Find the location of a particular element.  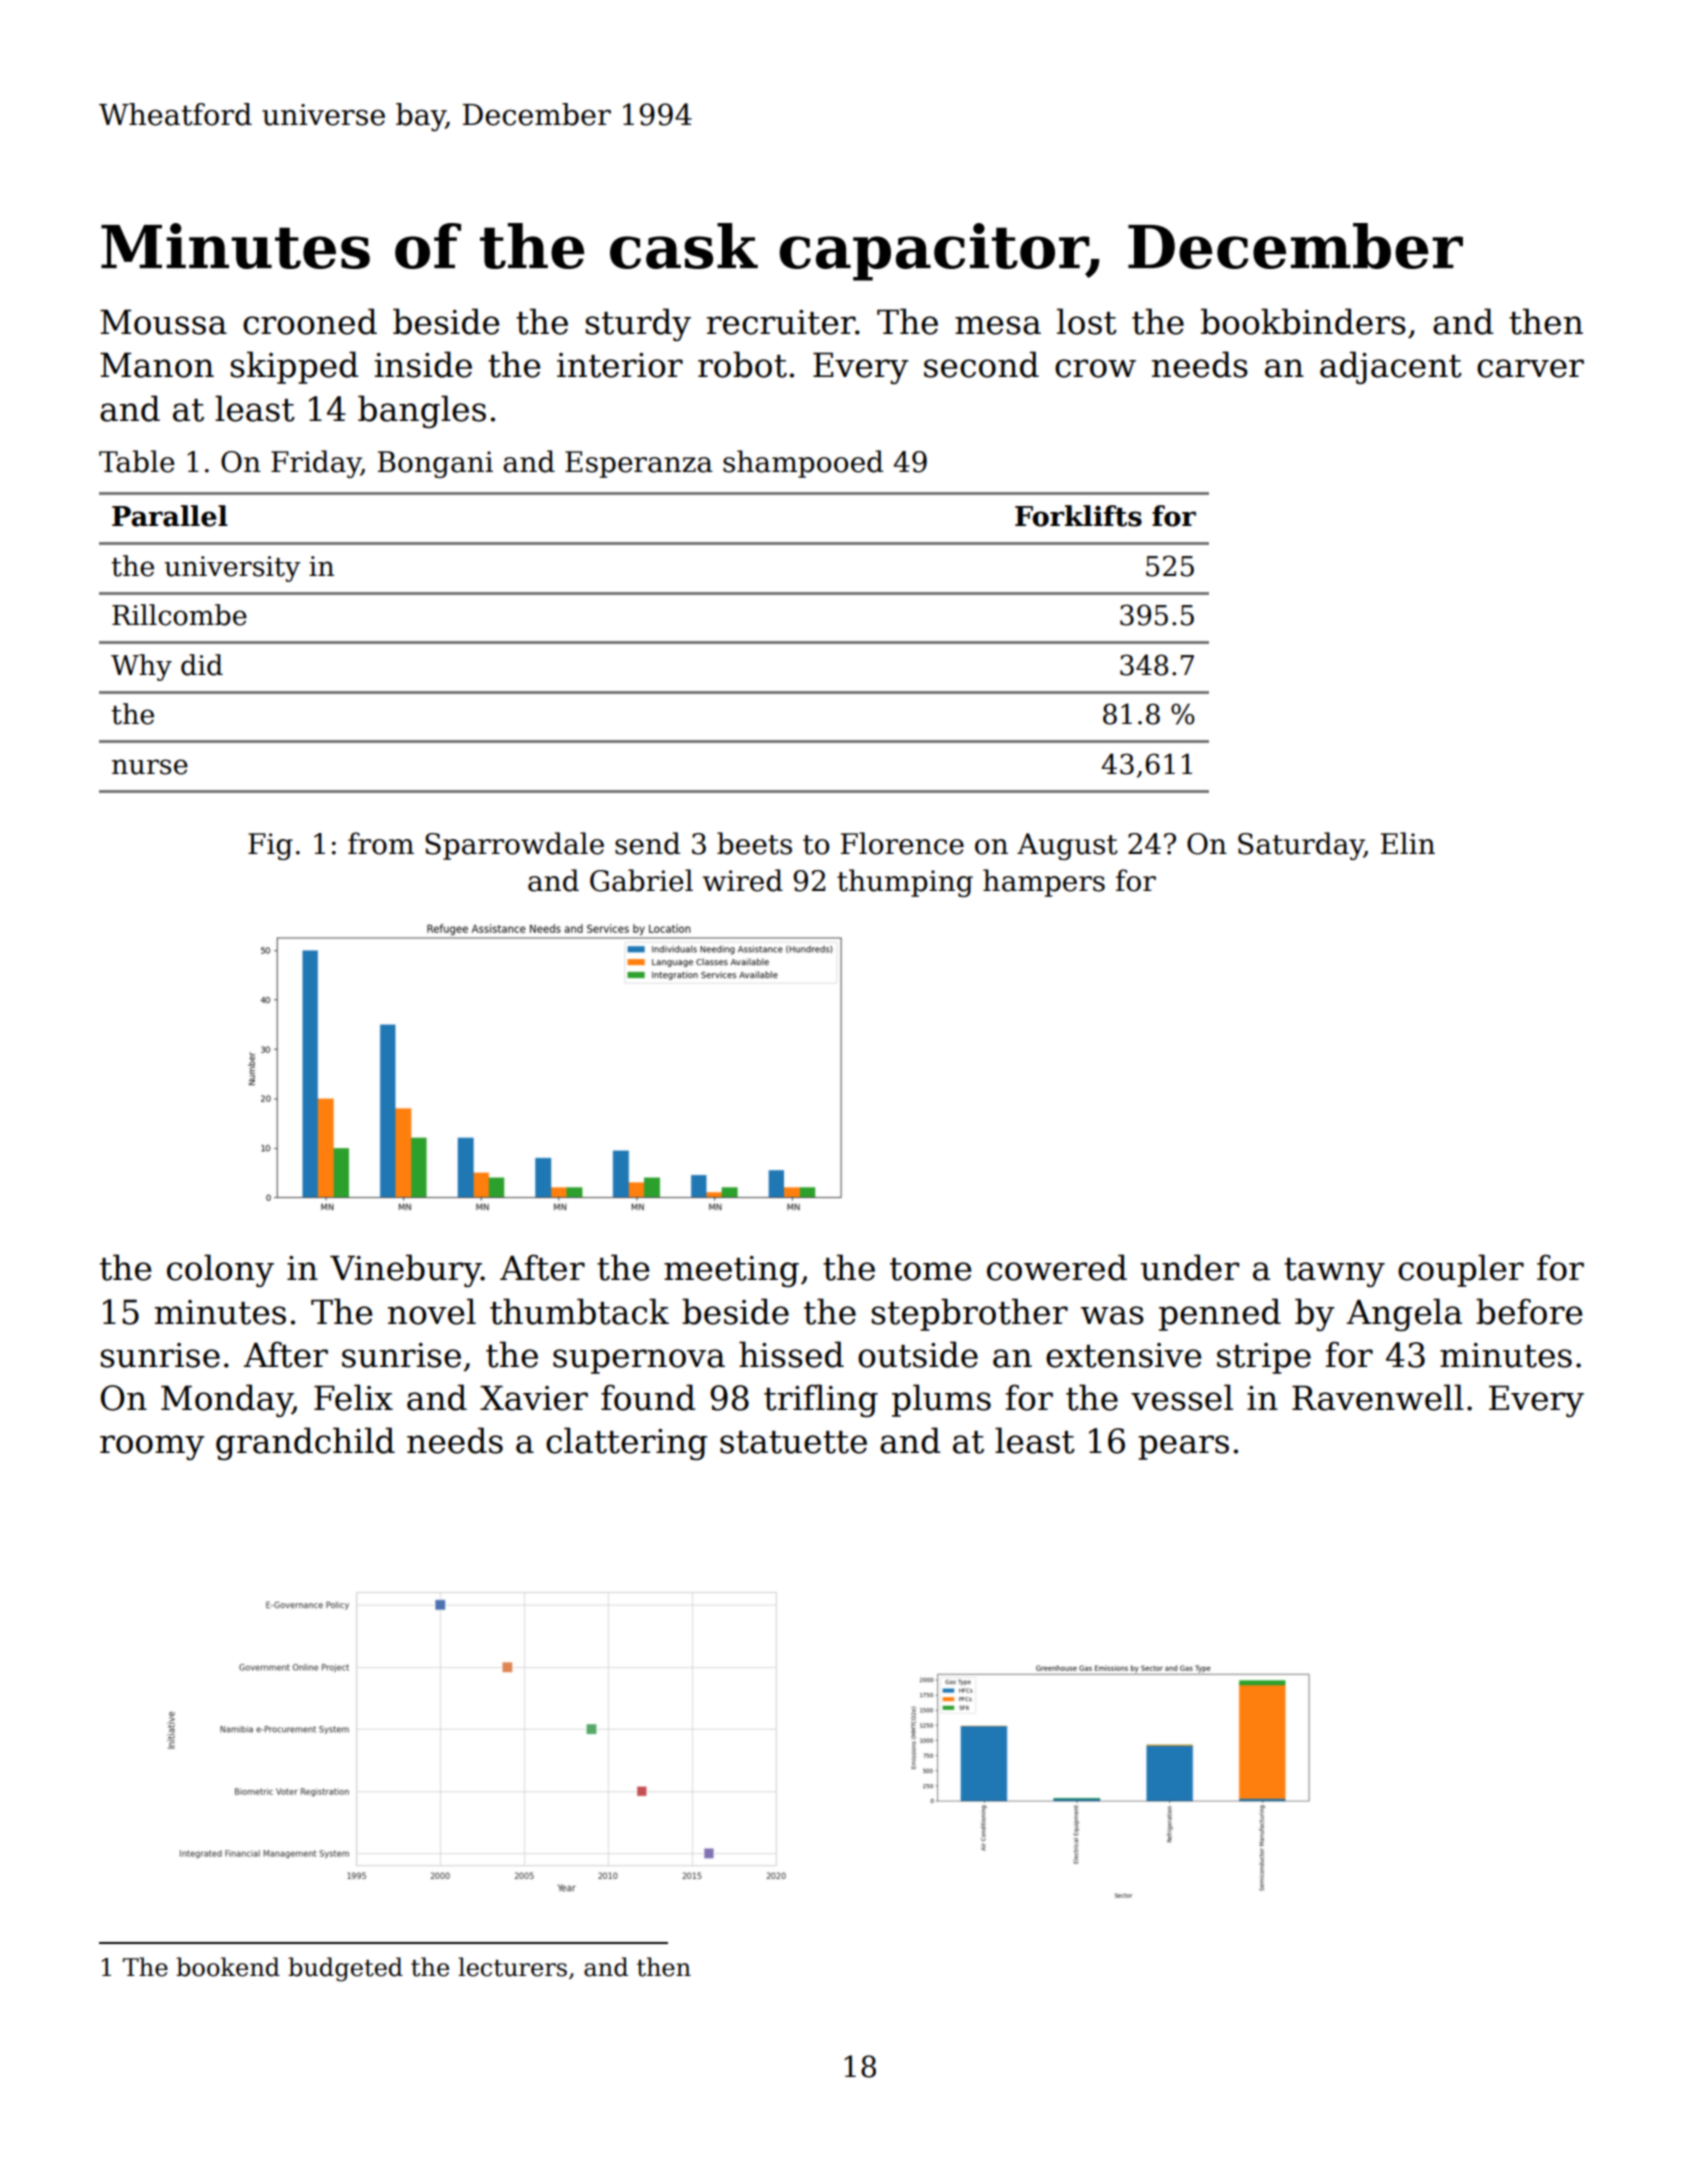

nurse is located at coordinates (150, 767).
